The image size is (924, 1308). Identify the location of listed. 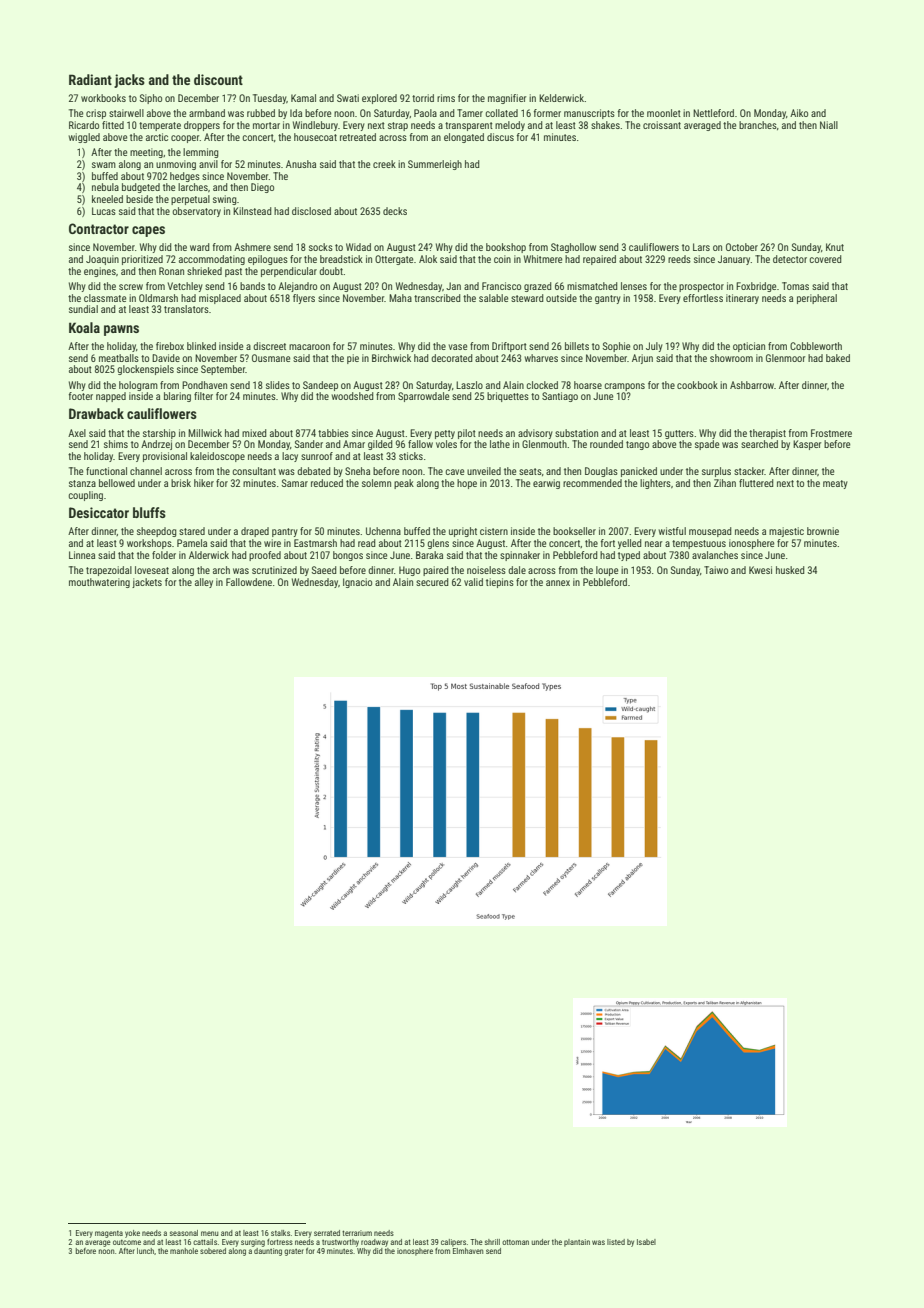
(616, 1242).
